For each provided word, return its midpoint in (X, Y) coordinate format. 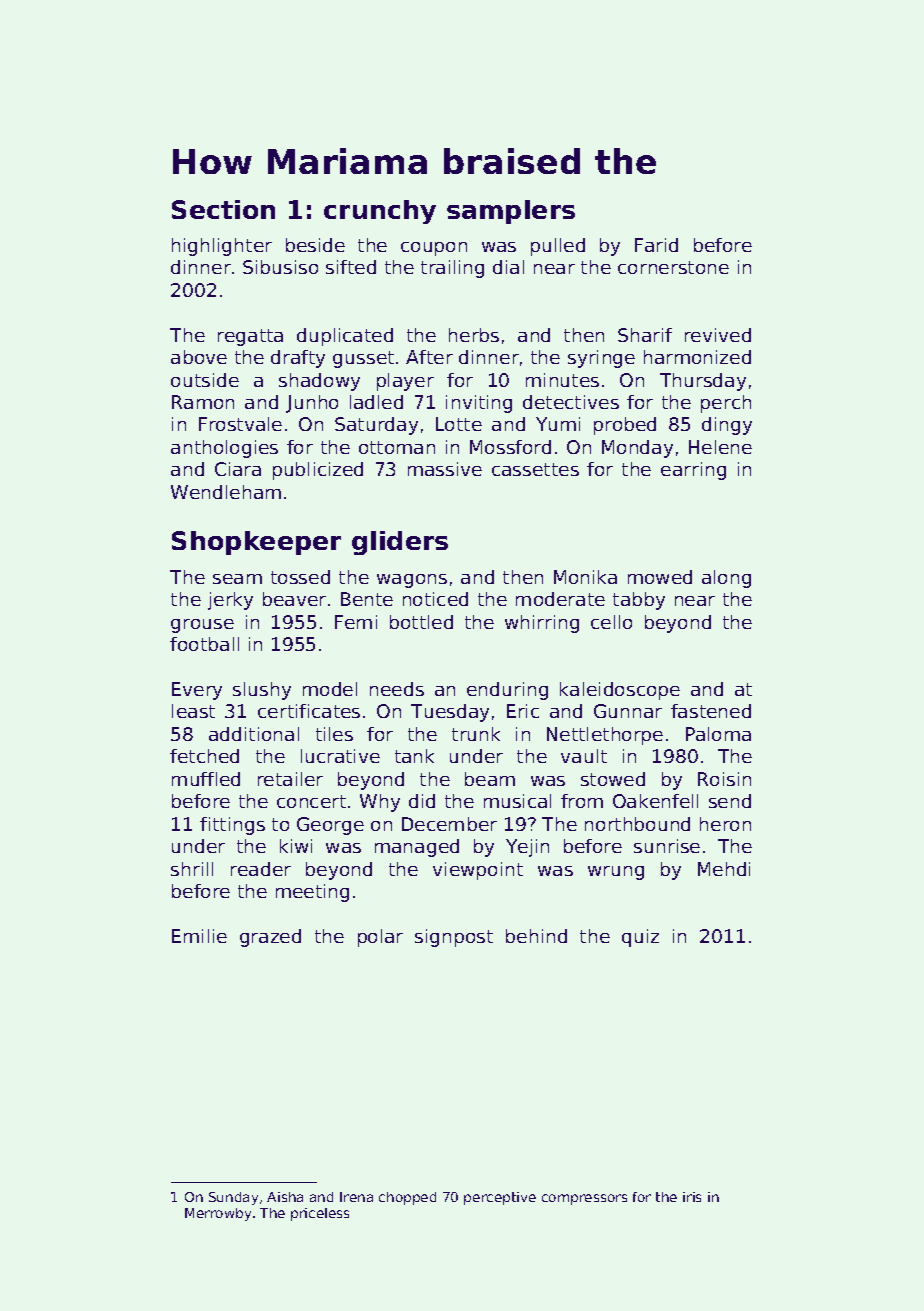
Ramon (203, 402)
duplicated (345, 337)
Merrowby (218, 1214)
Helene (720, 447)
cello (611, 622)
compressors (584, 1199)
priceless (320, 1214)
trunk (476, 734)
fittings (232, 826)
